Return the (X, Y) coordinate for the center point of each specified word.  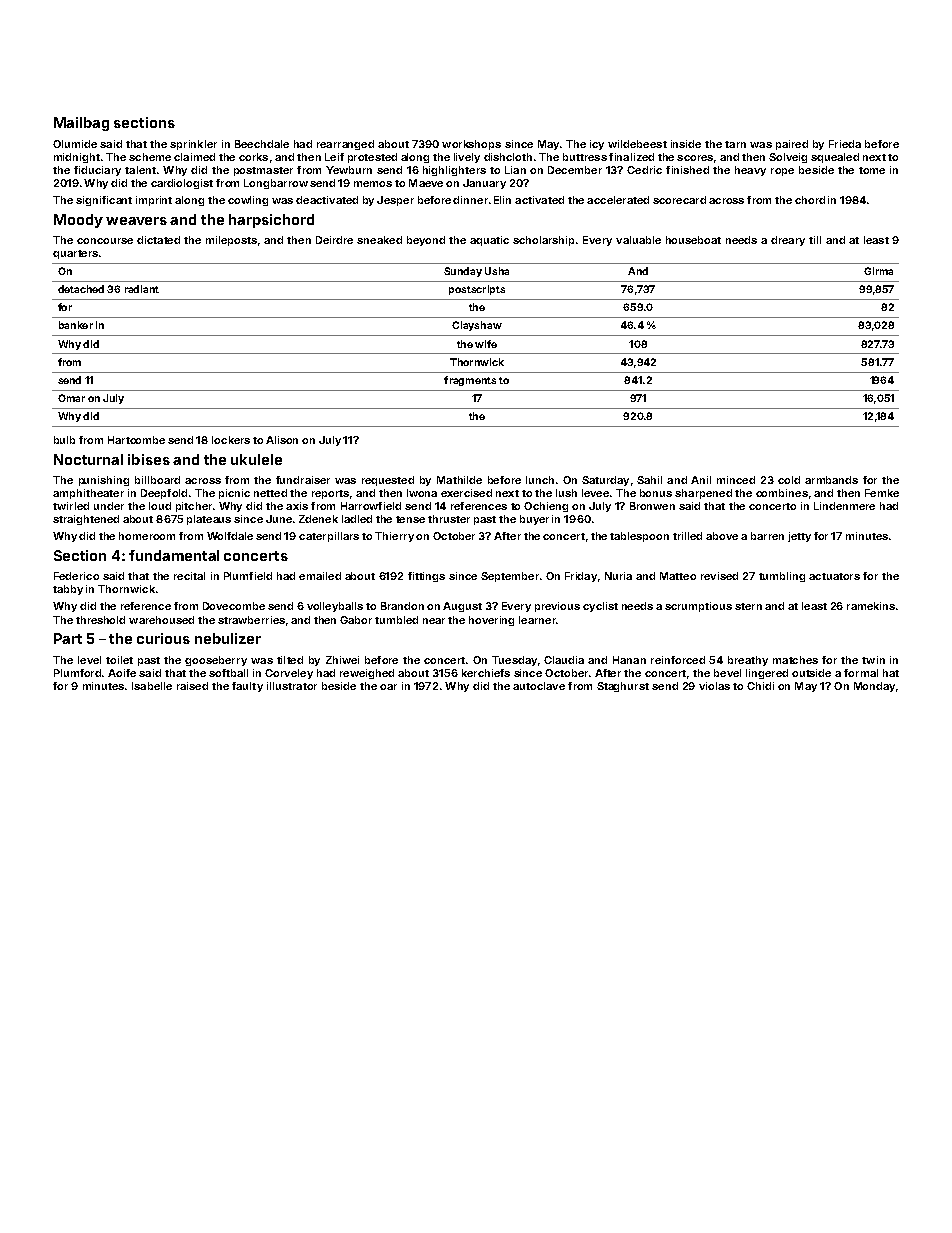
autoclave (539, 686)
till (815, 240)
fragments (470, 381)
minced (736, 480)
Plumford (77, 673)
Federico (76, 576)
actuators (834, 576)
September (510, 577)
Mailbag (81, 124)
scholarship (543, 241)
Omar (71, 398)
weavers (136, 221)
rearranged (345, 145)
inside (686, 144)
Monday (874, 687)
